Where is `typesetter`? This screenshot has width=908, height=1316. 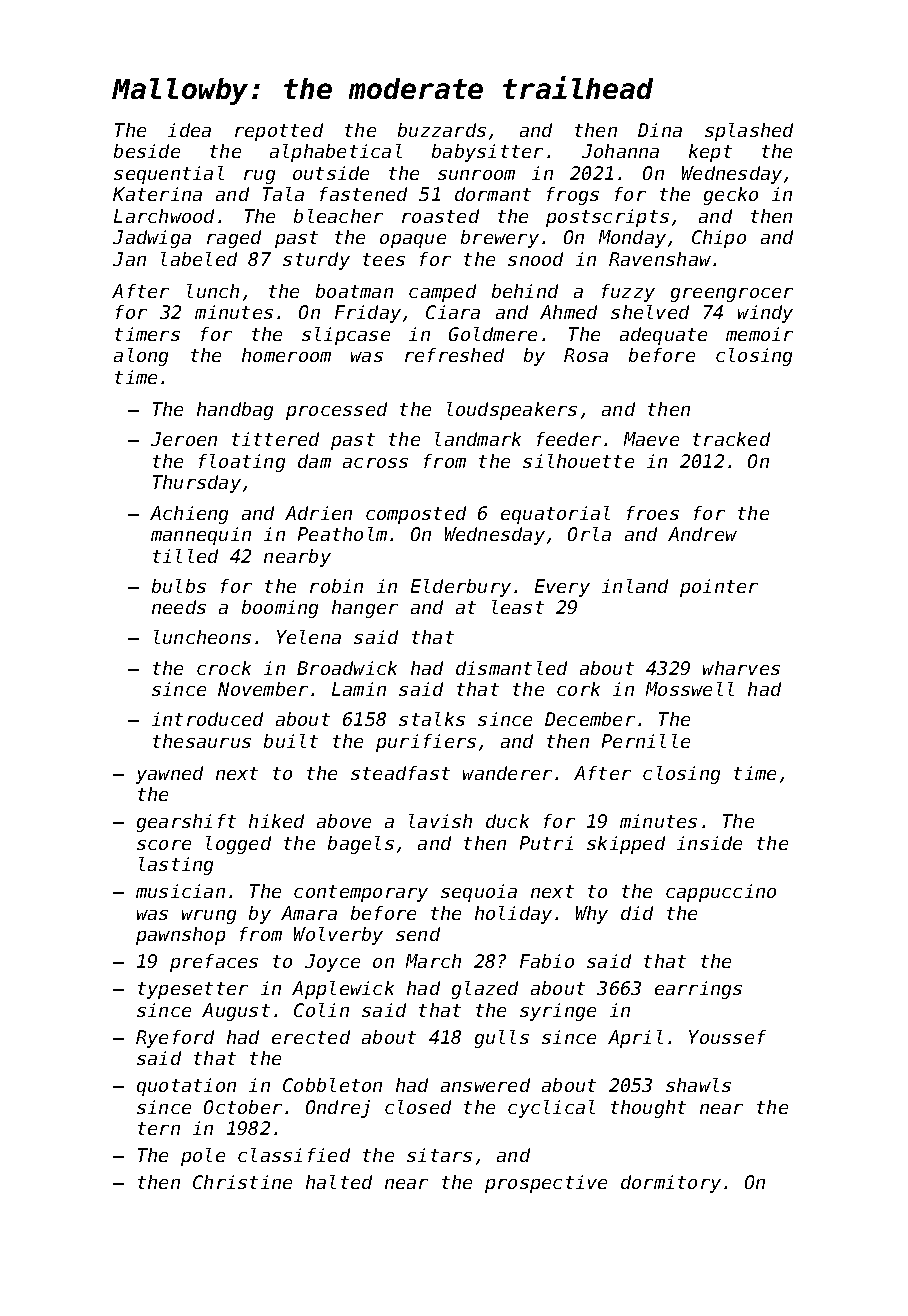
typesetter is located at coordinates (193, 990).
